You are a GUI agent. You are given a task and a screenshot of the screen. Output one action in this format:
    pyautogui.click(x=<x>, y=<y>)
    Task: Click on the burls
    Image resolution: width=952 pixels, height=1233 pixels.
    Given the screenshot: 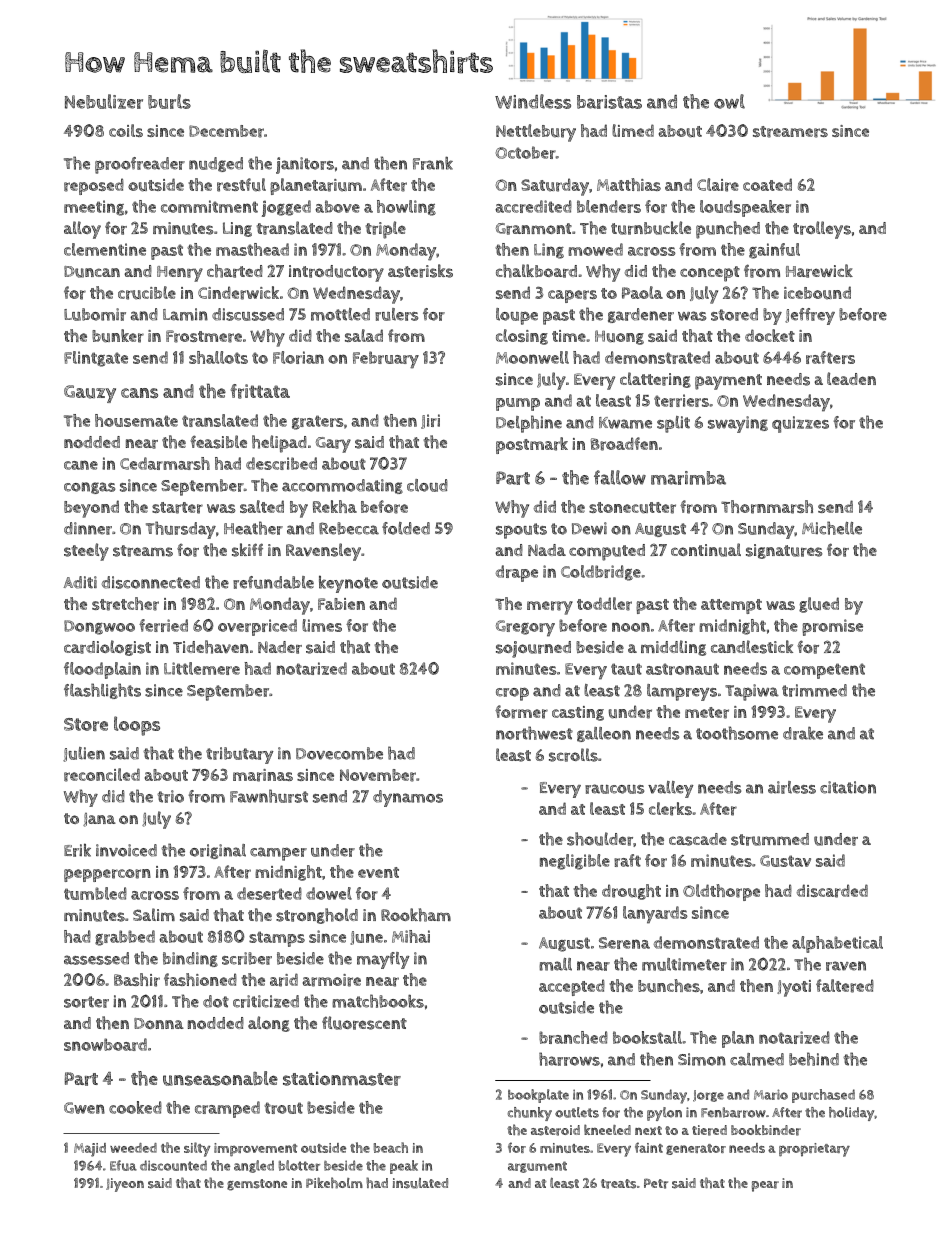 What is the action you would take?
    pyautogui.click(x=169, y=101)
